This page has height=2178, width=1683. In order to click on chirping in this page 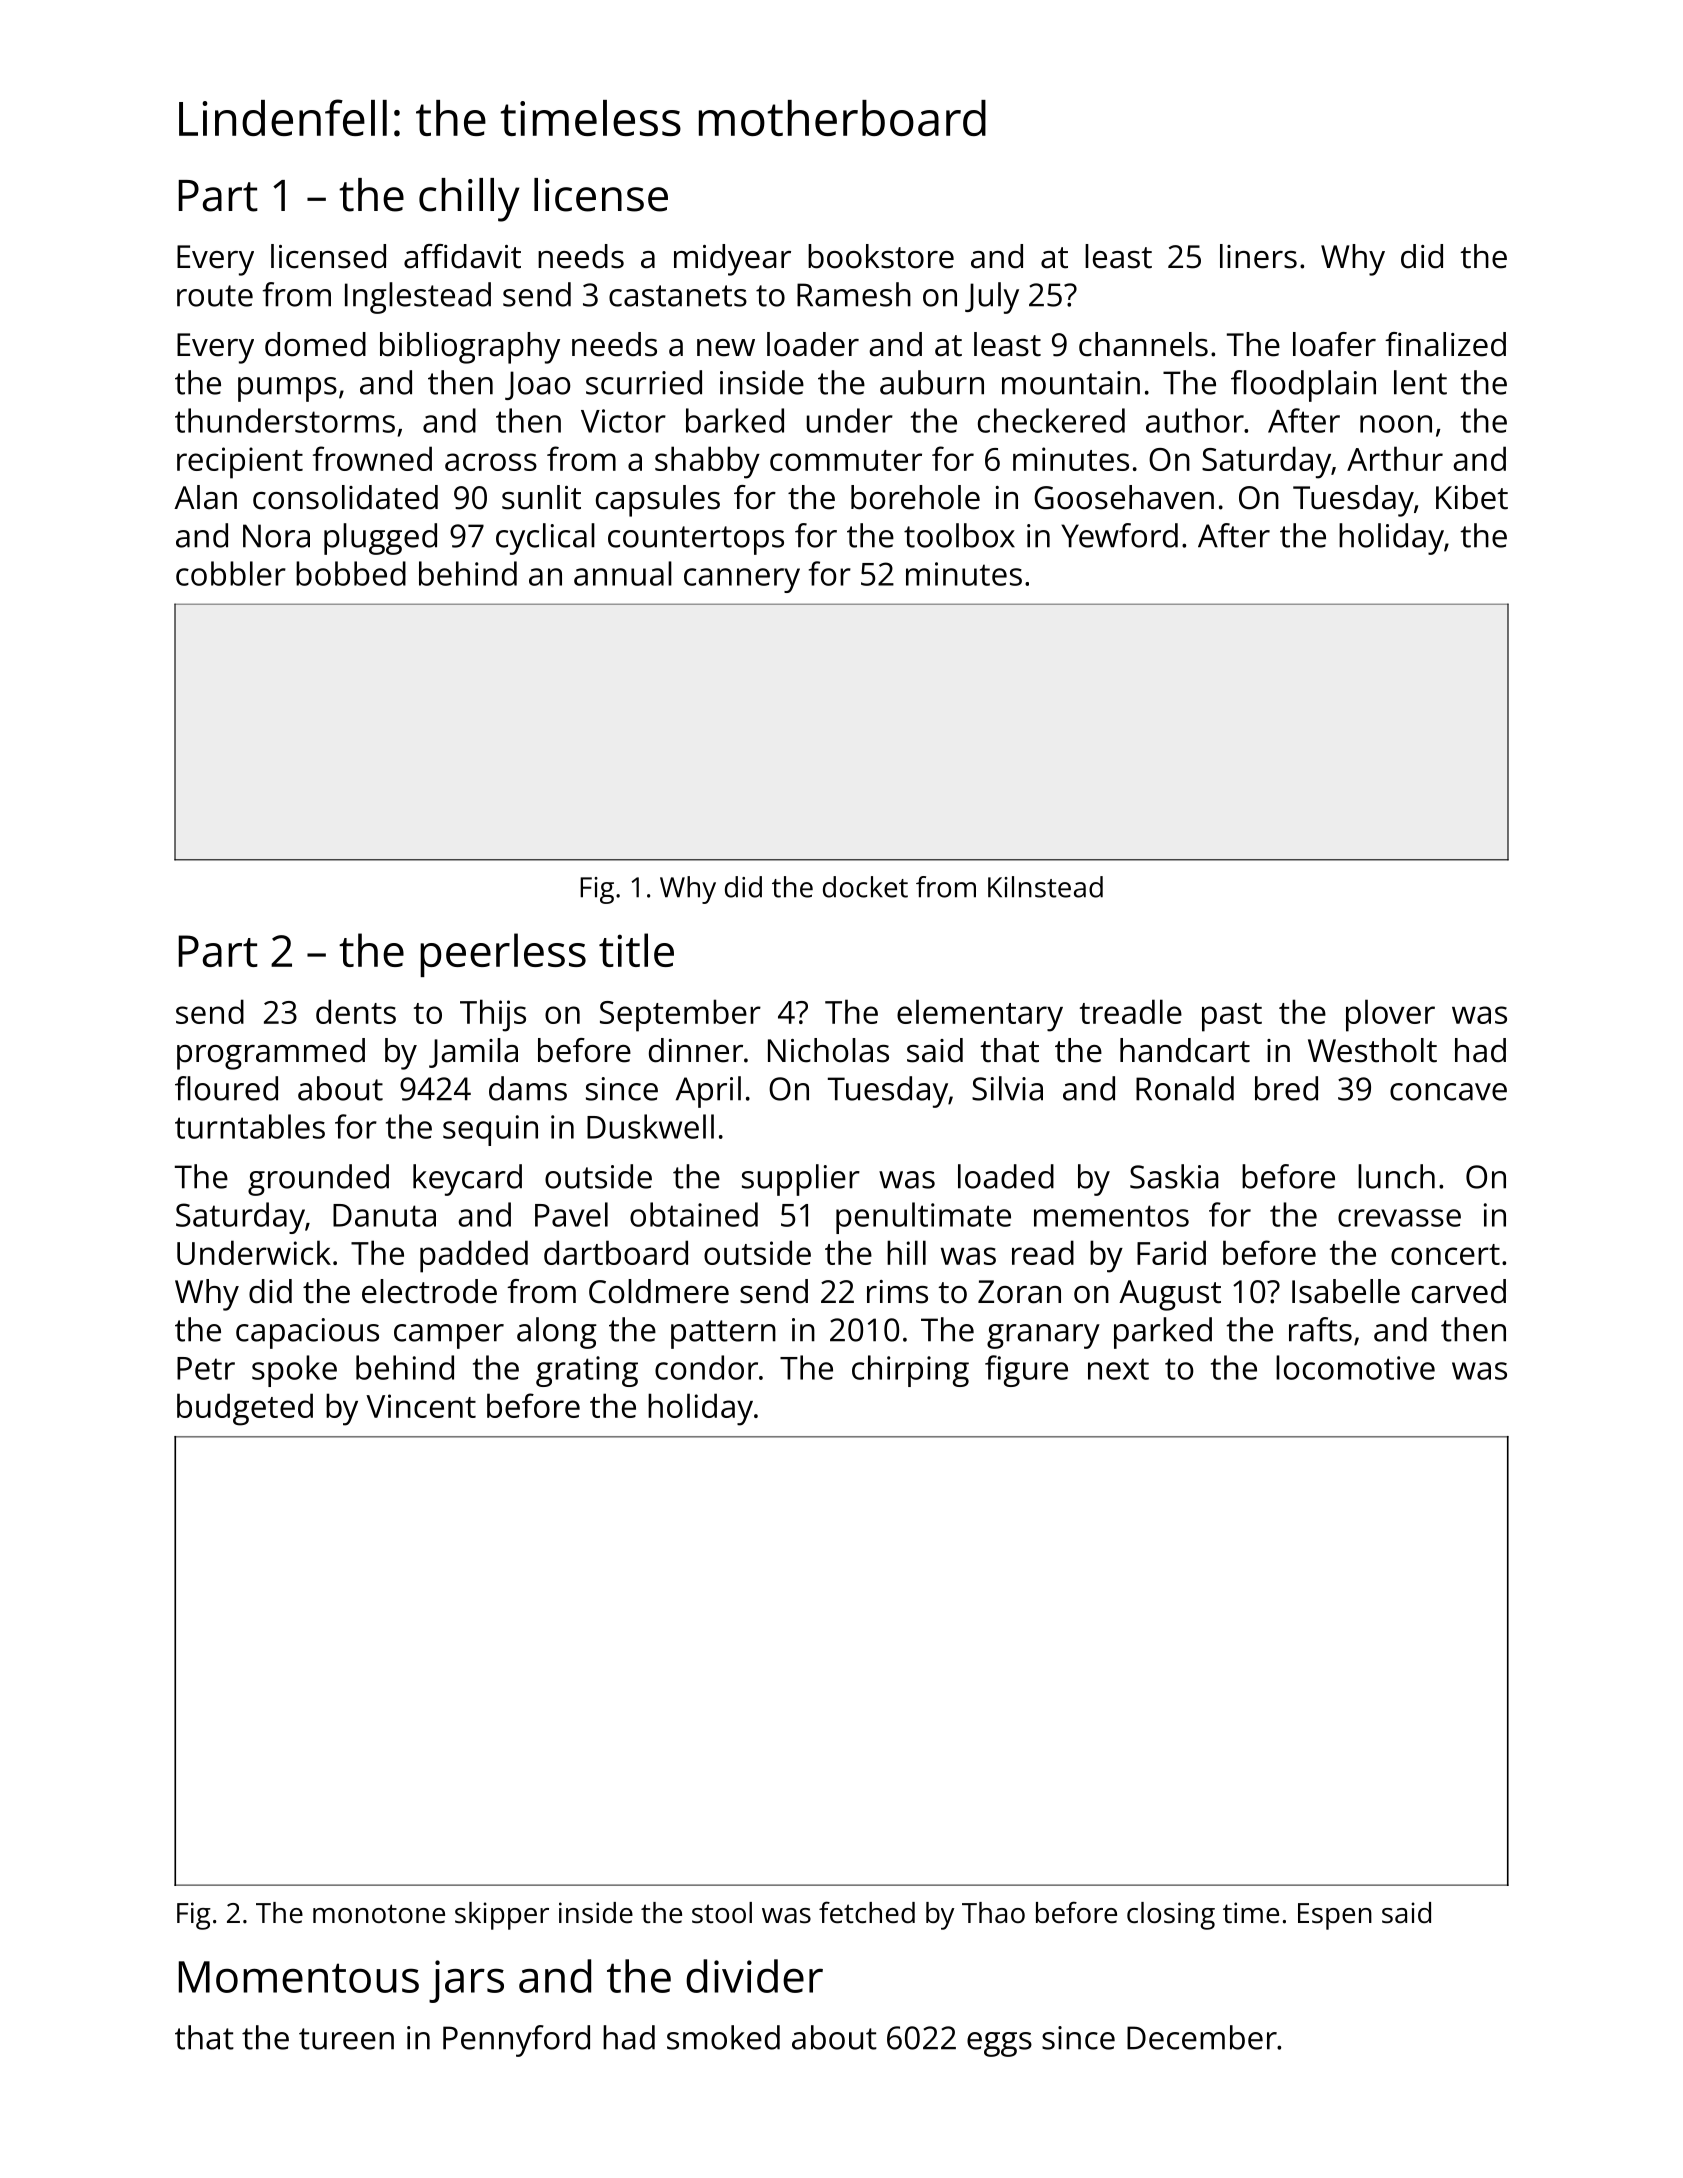, I will do `click(910, 1371)`.
